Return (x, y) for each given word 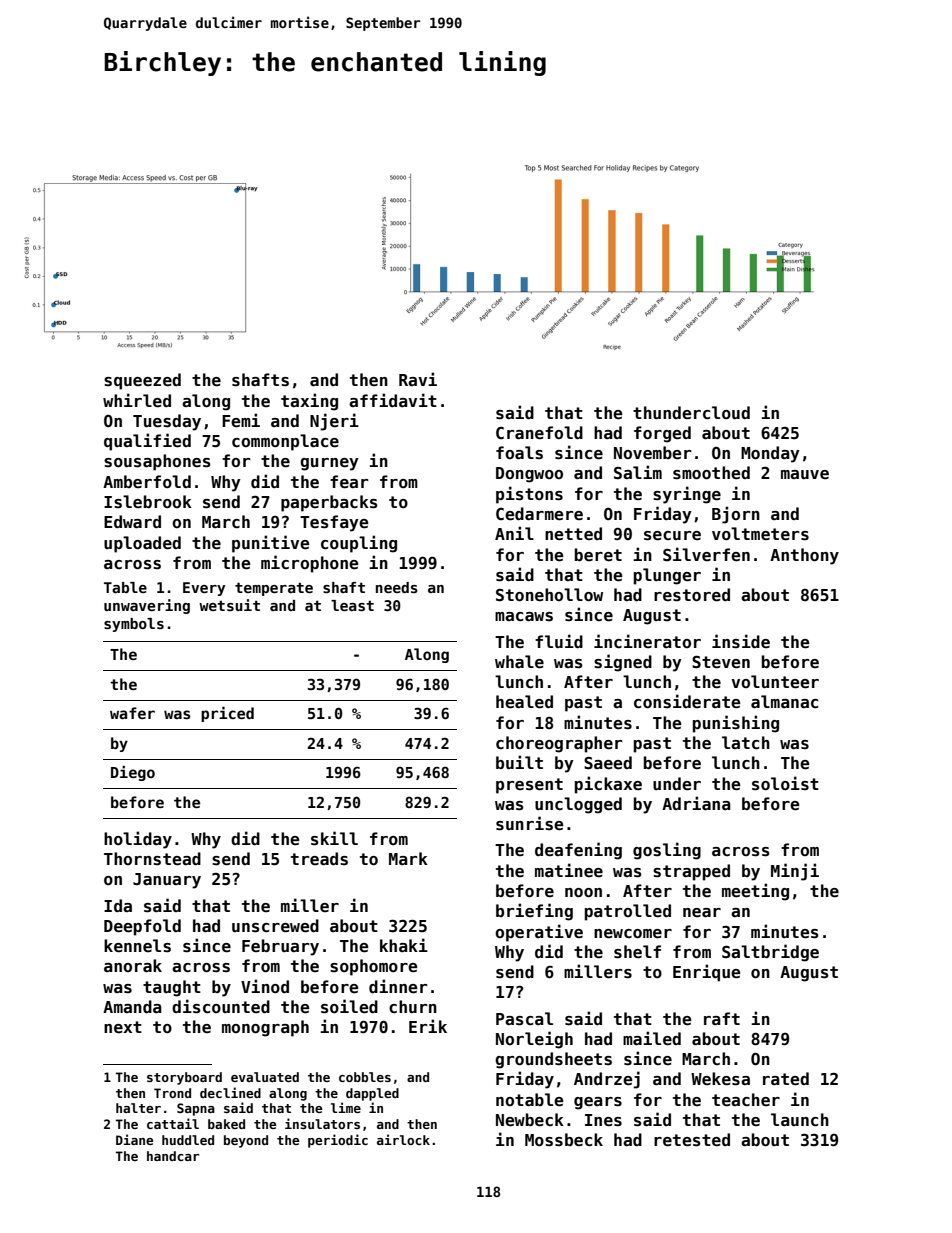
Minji (795, 872)
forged (662, 434)
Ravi (418, 379)
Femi (241, 420)
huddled (188, 1140)
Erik (428, 1026)
